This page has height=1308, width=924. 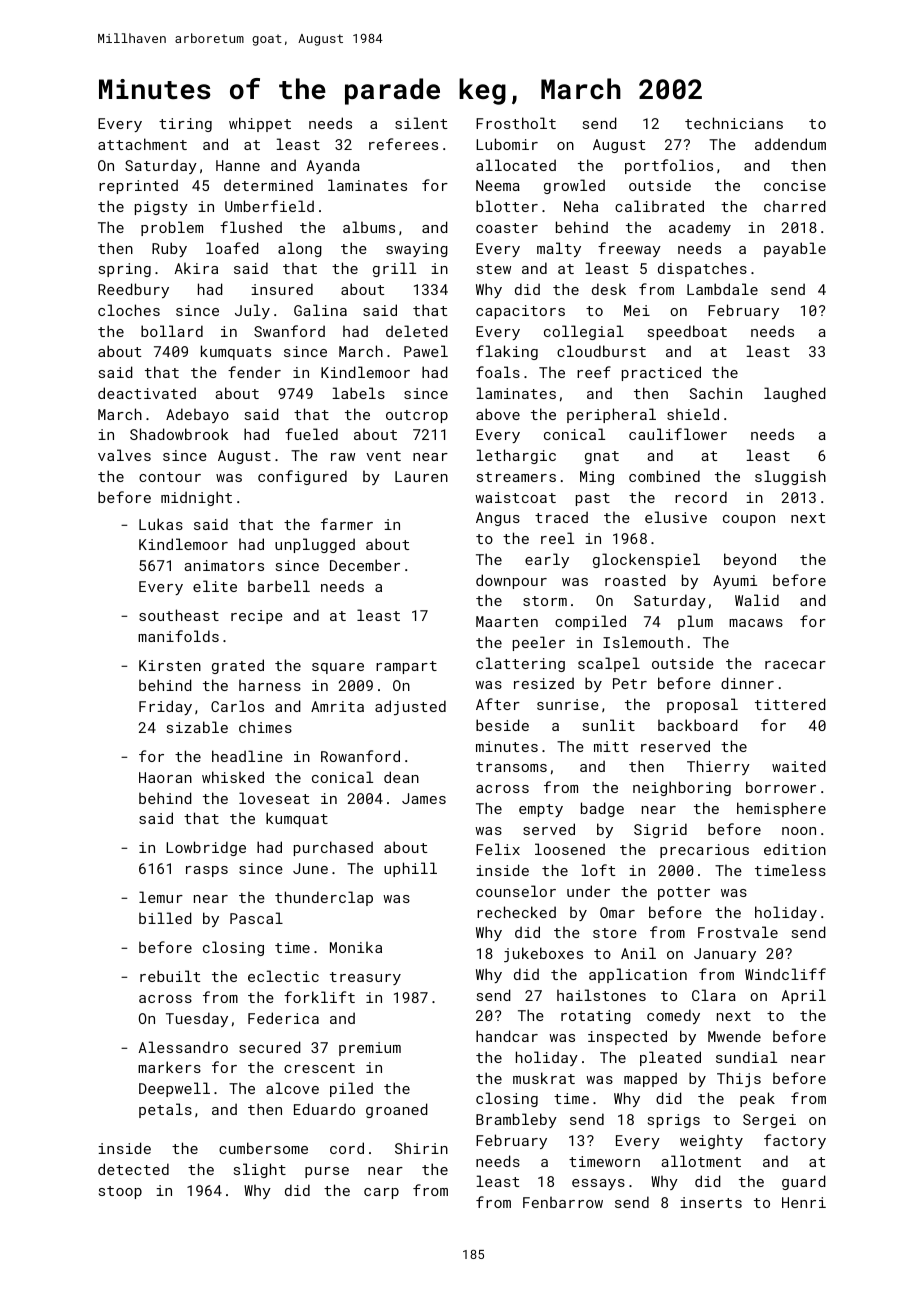 I want to click on stew, so click(x=494, y=269).
